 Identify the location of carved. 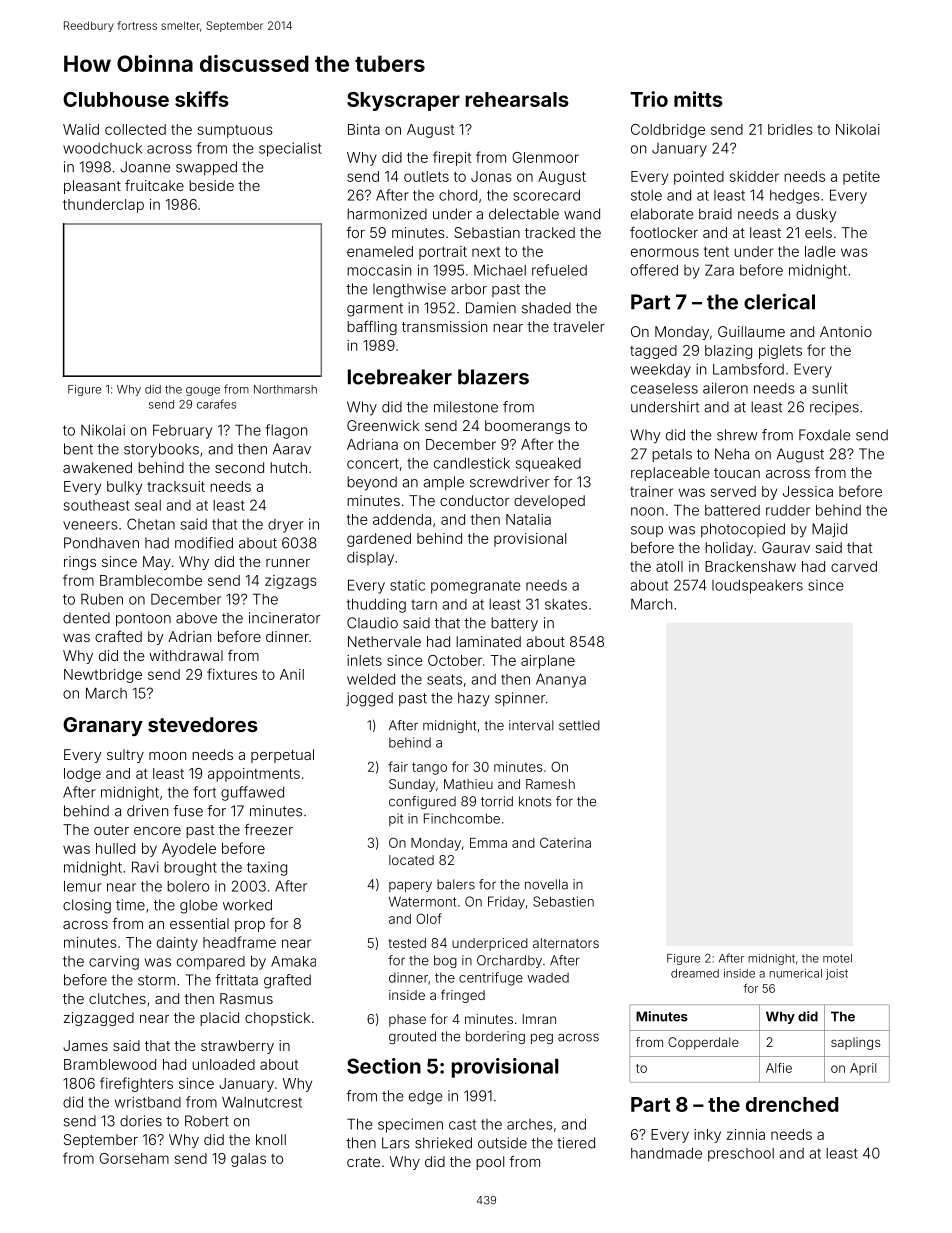
(854, 566).
